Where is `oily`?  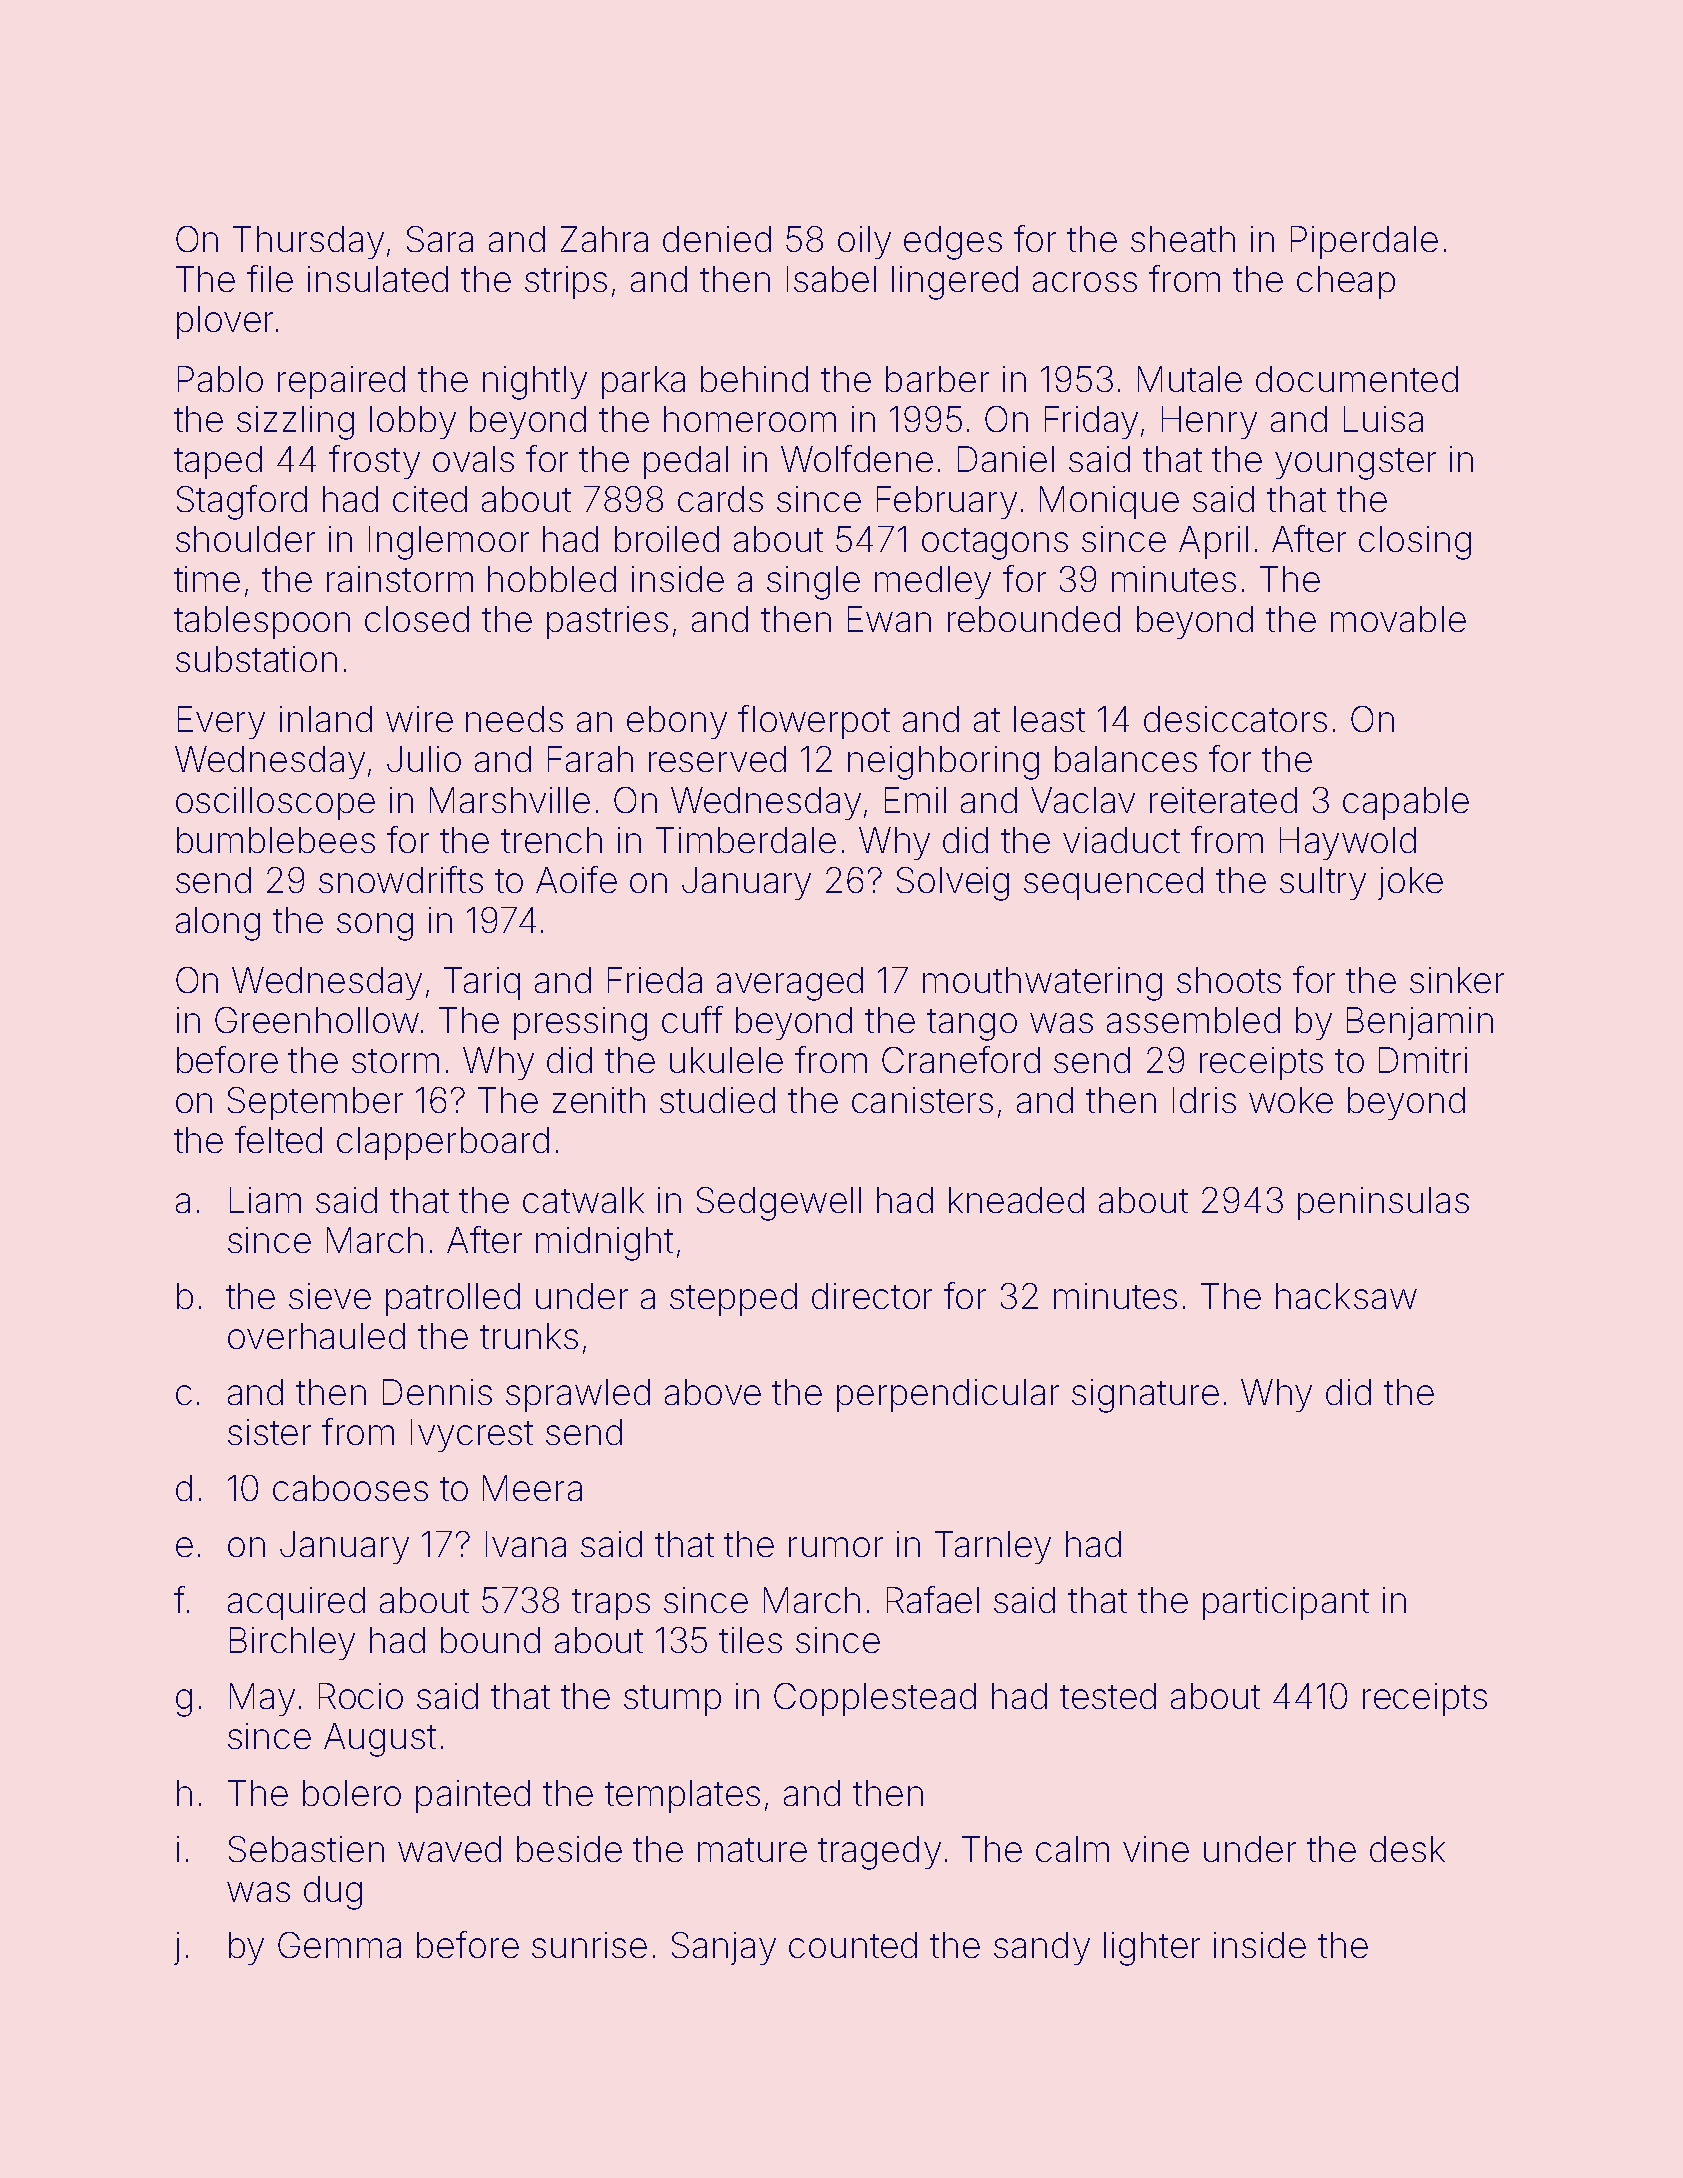 oily is located at coordinates (864, 242).
